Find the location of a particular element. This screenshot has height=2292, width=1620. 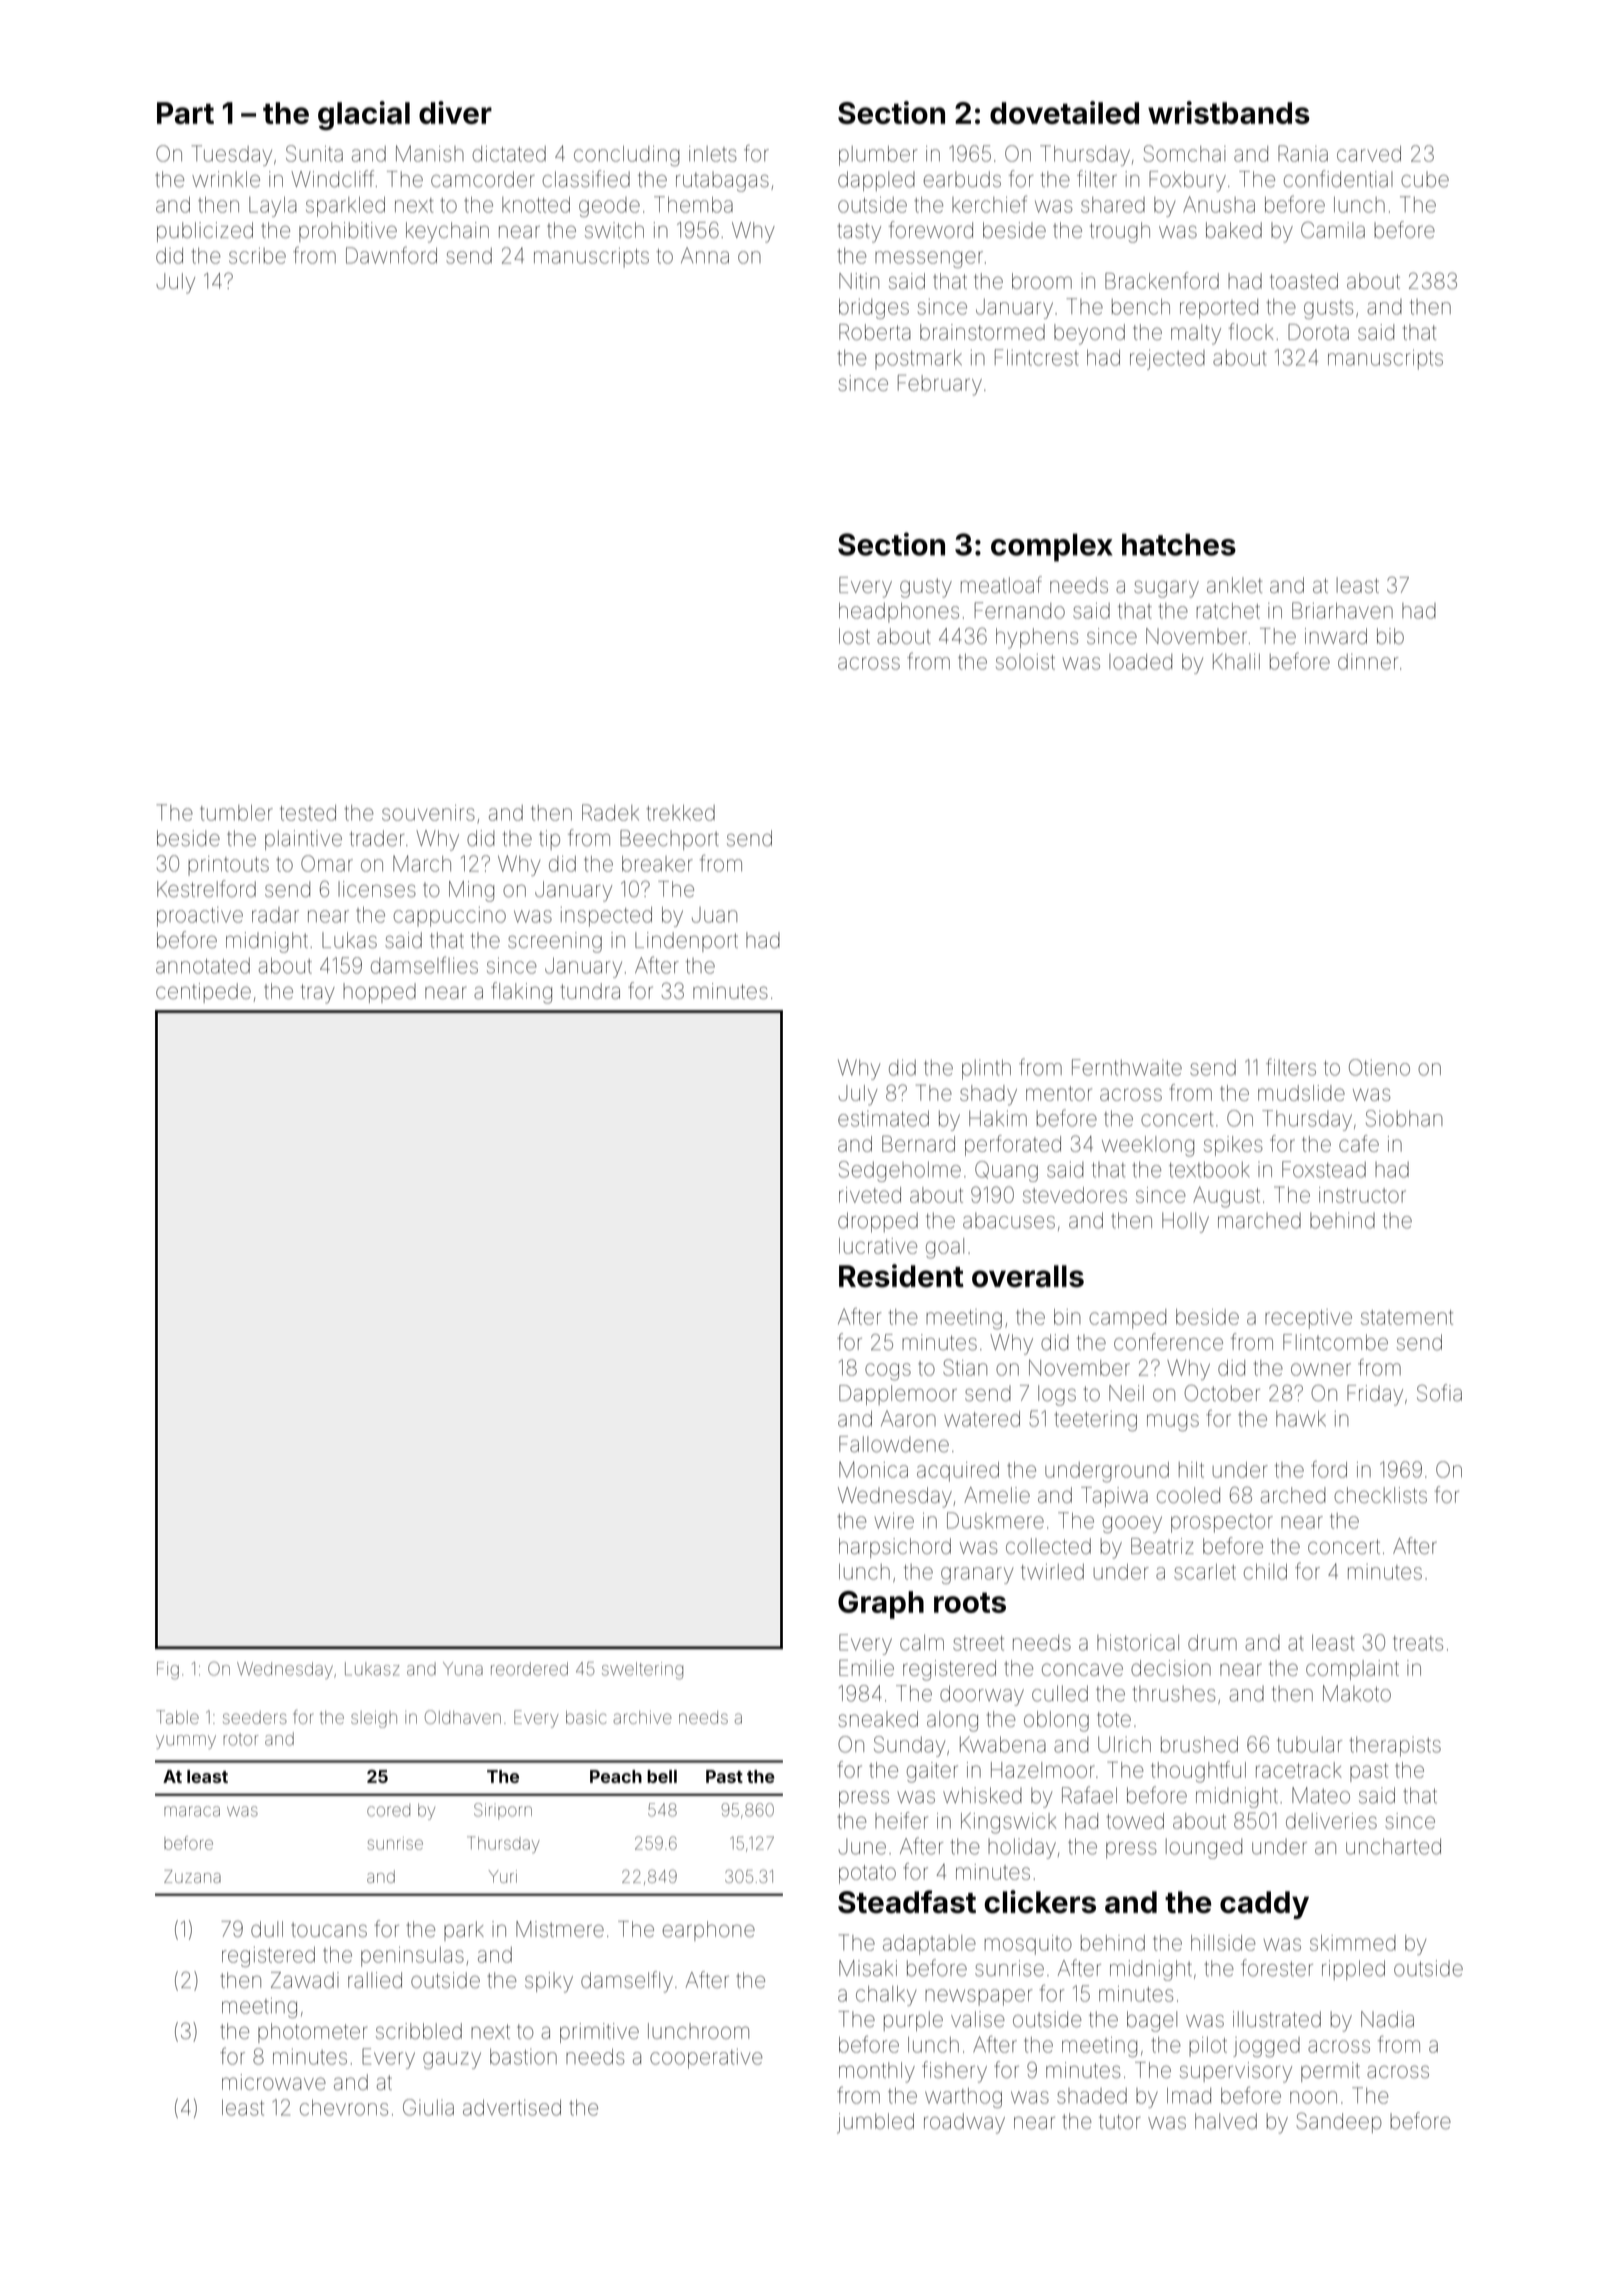

Anna is located at coordinates (705, 255).
